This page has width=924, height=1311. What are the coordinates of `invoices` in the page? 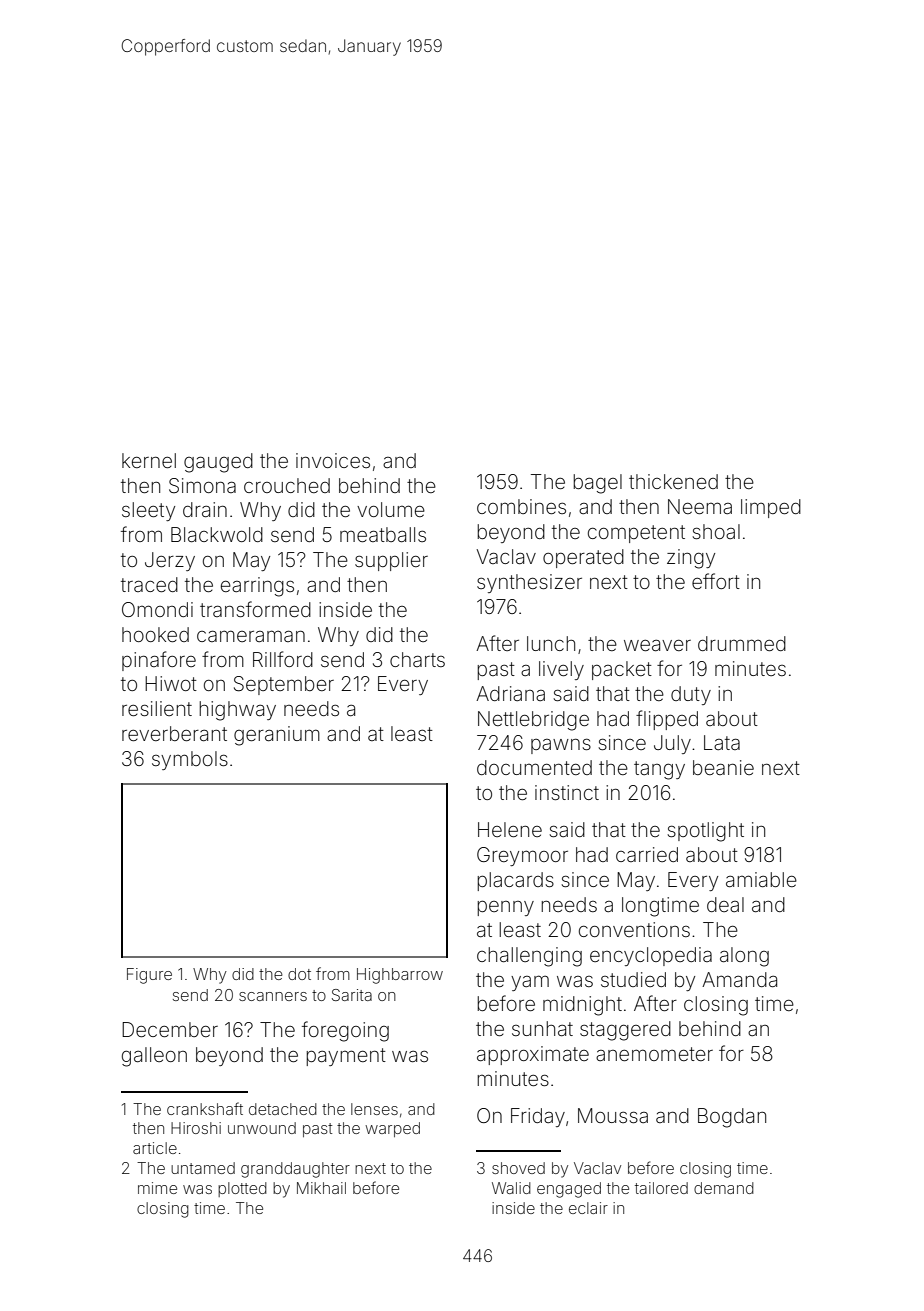 It's located at (333, 460).
